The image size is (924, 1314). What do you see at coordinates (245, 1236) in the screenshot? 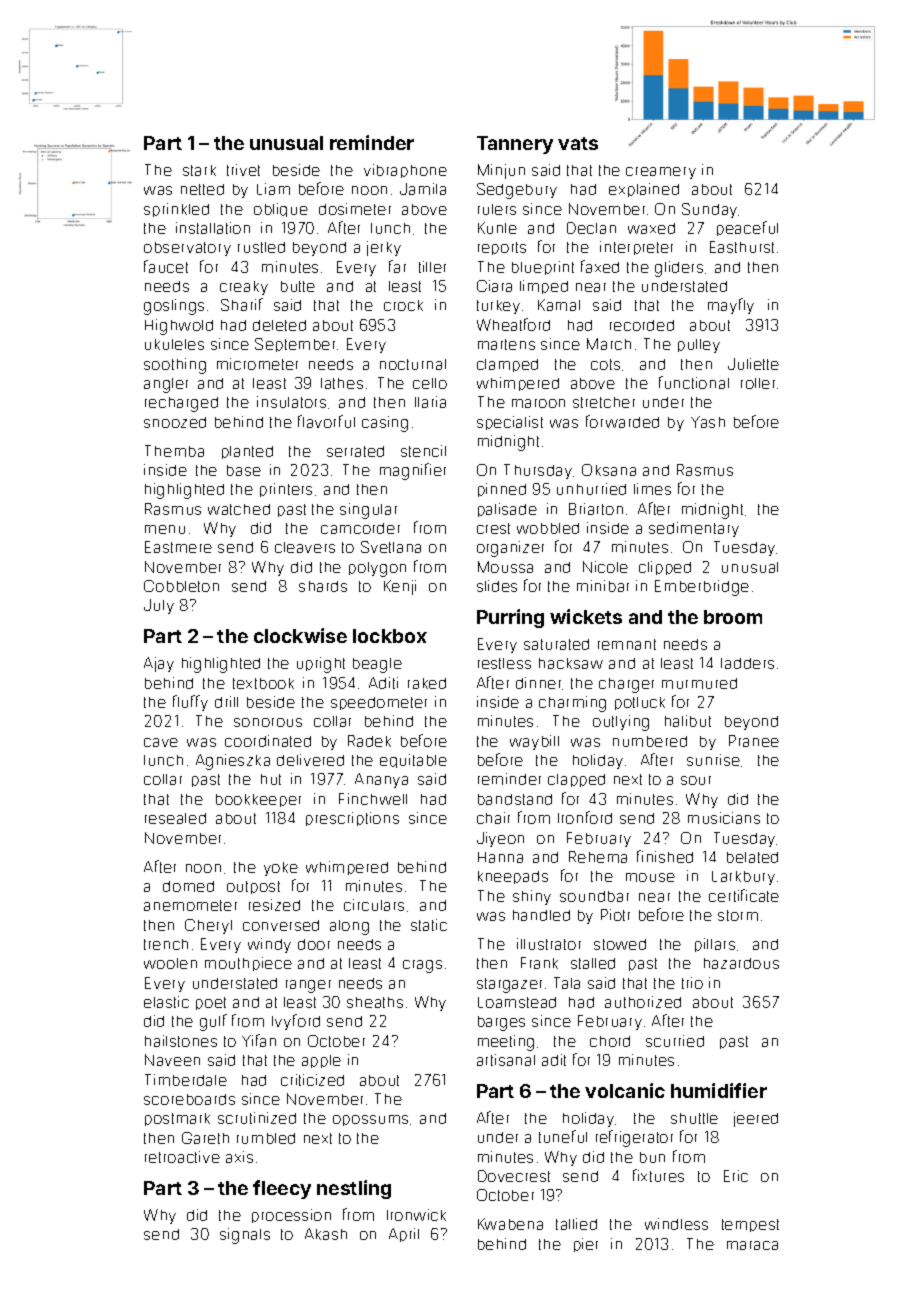
I see `signals` at bounding box center [245, 1236].
